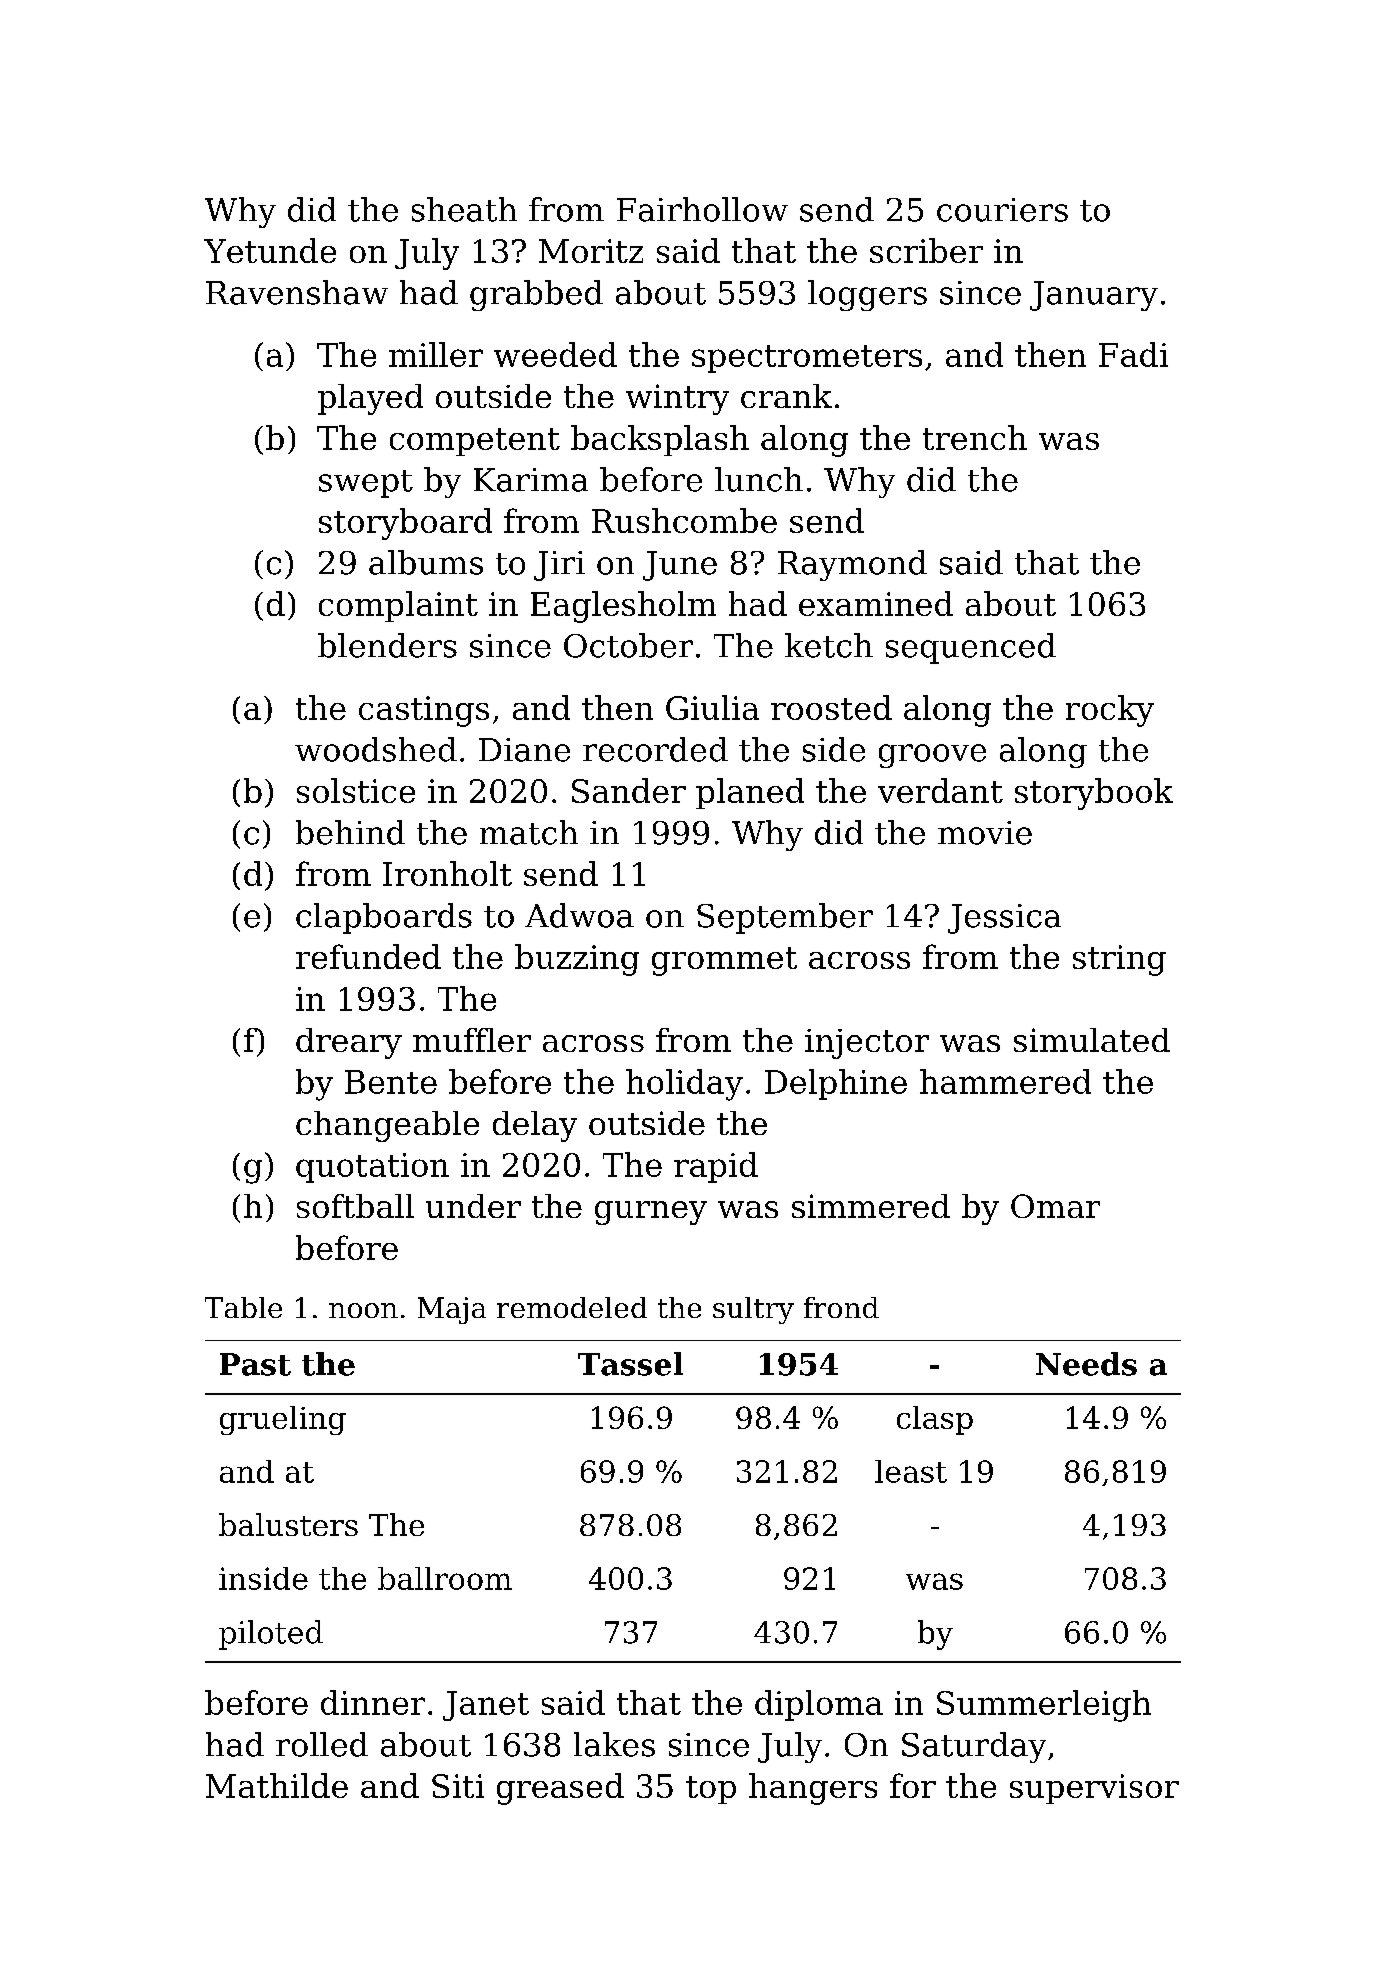 This screenshot has height=1969, width=1386. I want to click on Fadi, so click(1133, 354).
